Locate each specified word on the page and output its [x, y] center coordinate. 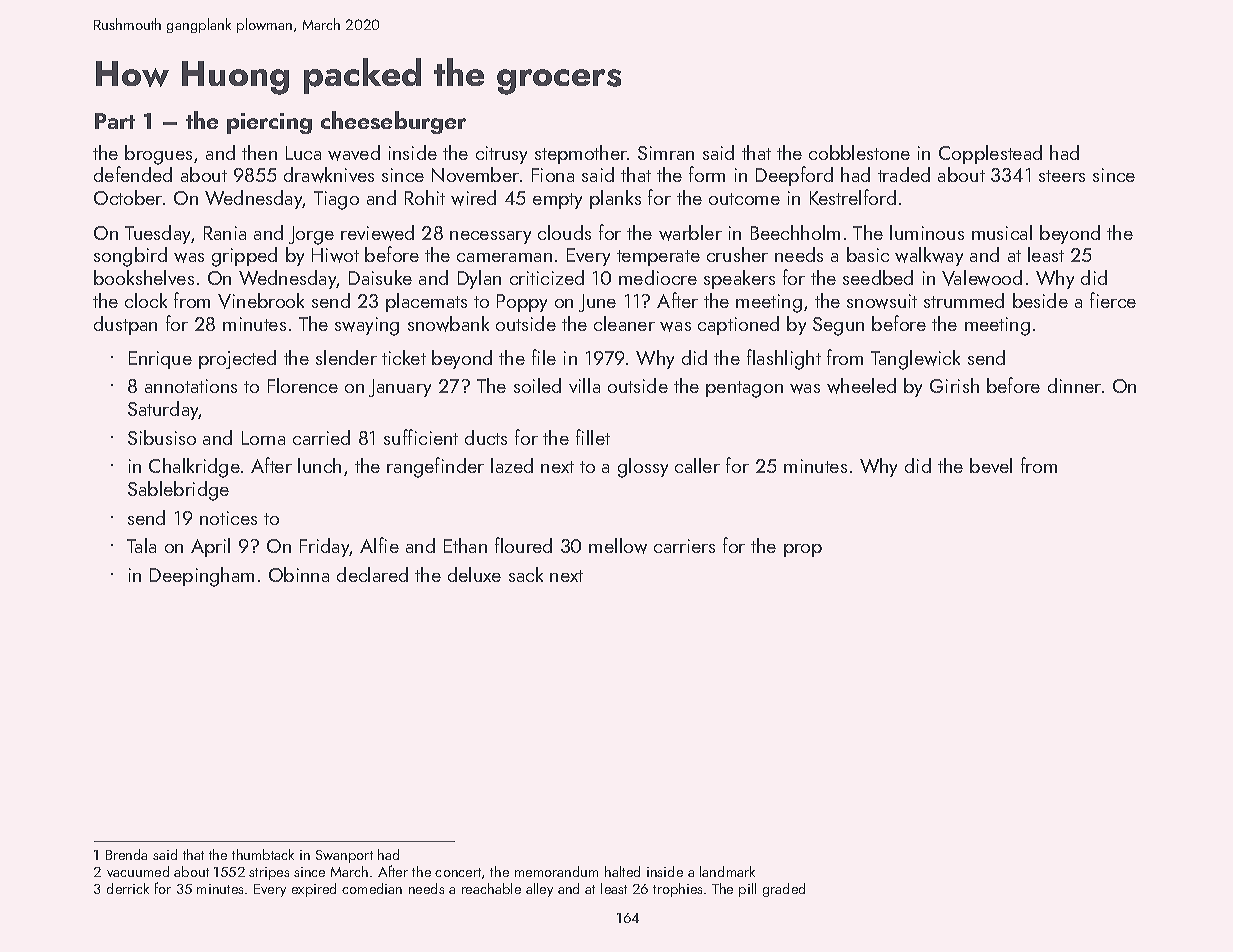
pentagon [744, 389]
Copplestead [990, 154]
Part [115, 121]
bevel [991, 465]
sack [526, 574]
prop [803, 550]
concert [458, 872]
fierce [1113, 300]
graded [784, 890]
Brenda [126, 854]
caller [697, 465]
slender [346, 357]
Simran [666, 153]
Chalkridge [194, 468]
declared [372, 574]
